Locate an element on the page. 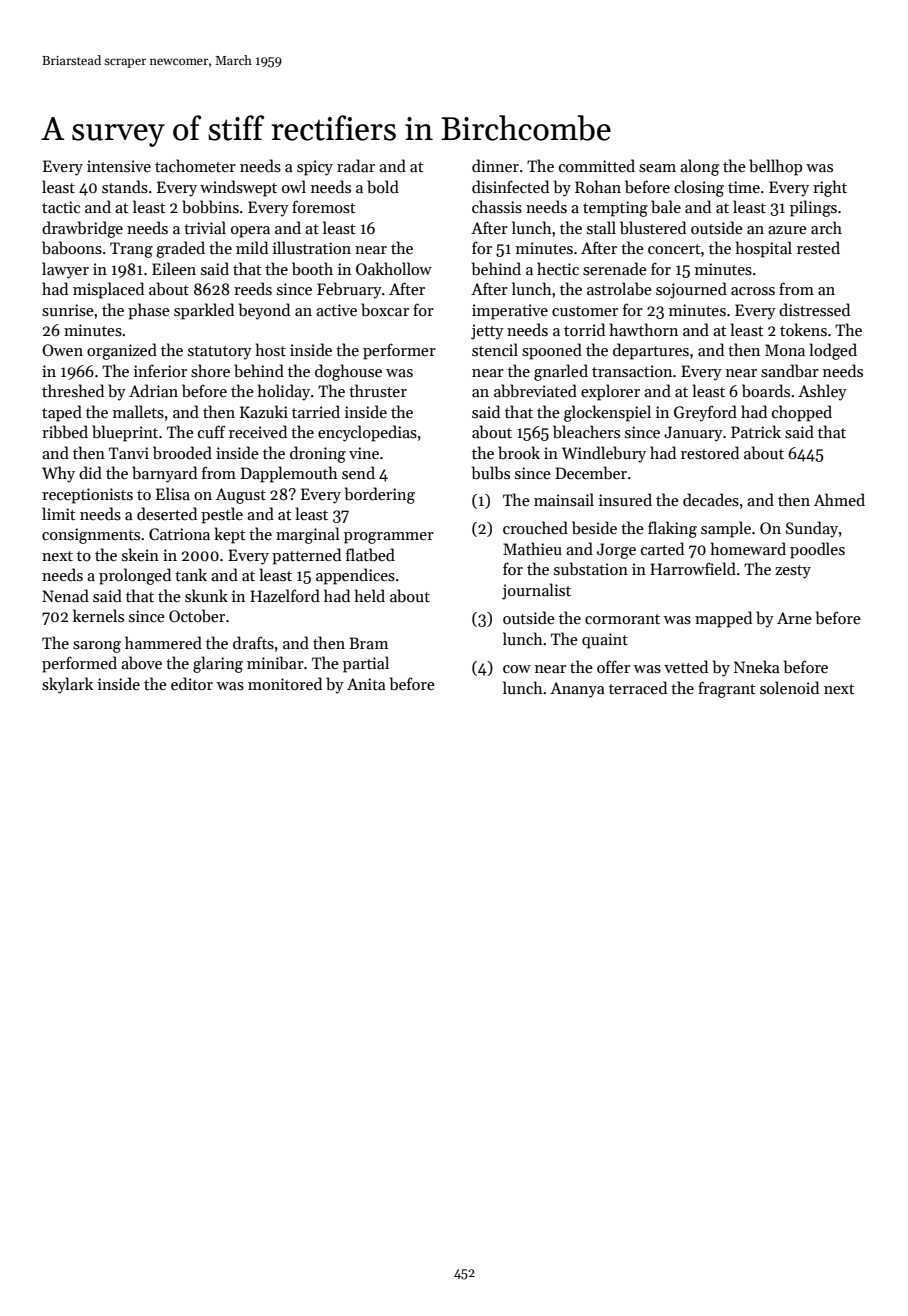 Image resolution: width=908 pixels, height=1316 pixels. Trang is located at coordinates (131, 250).
